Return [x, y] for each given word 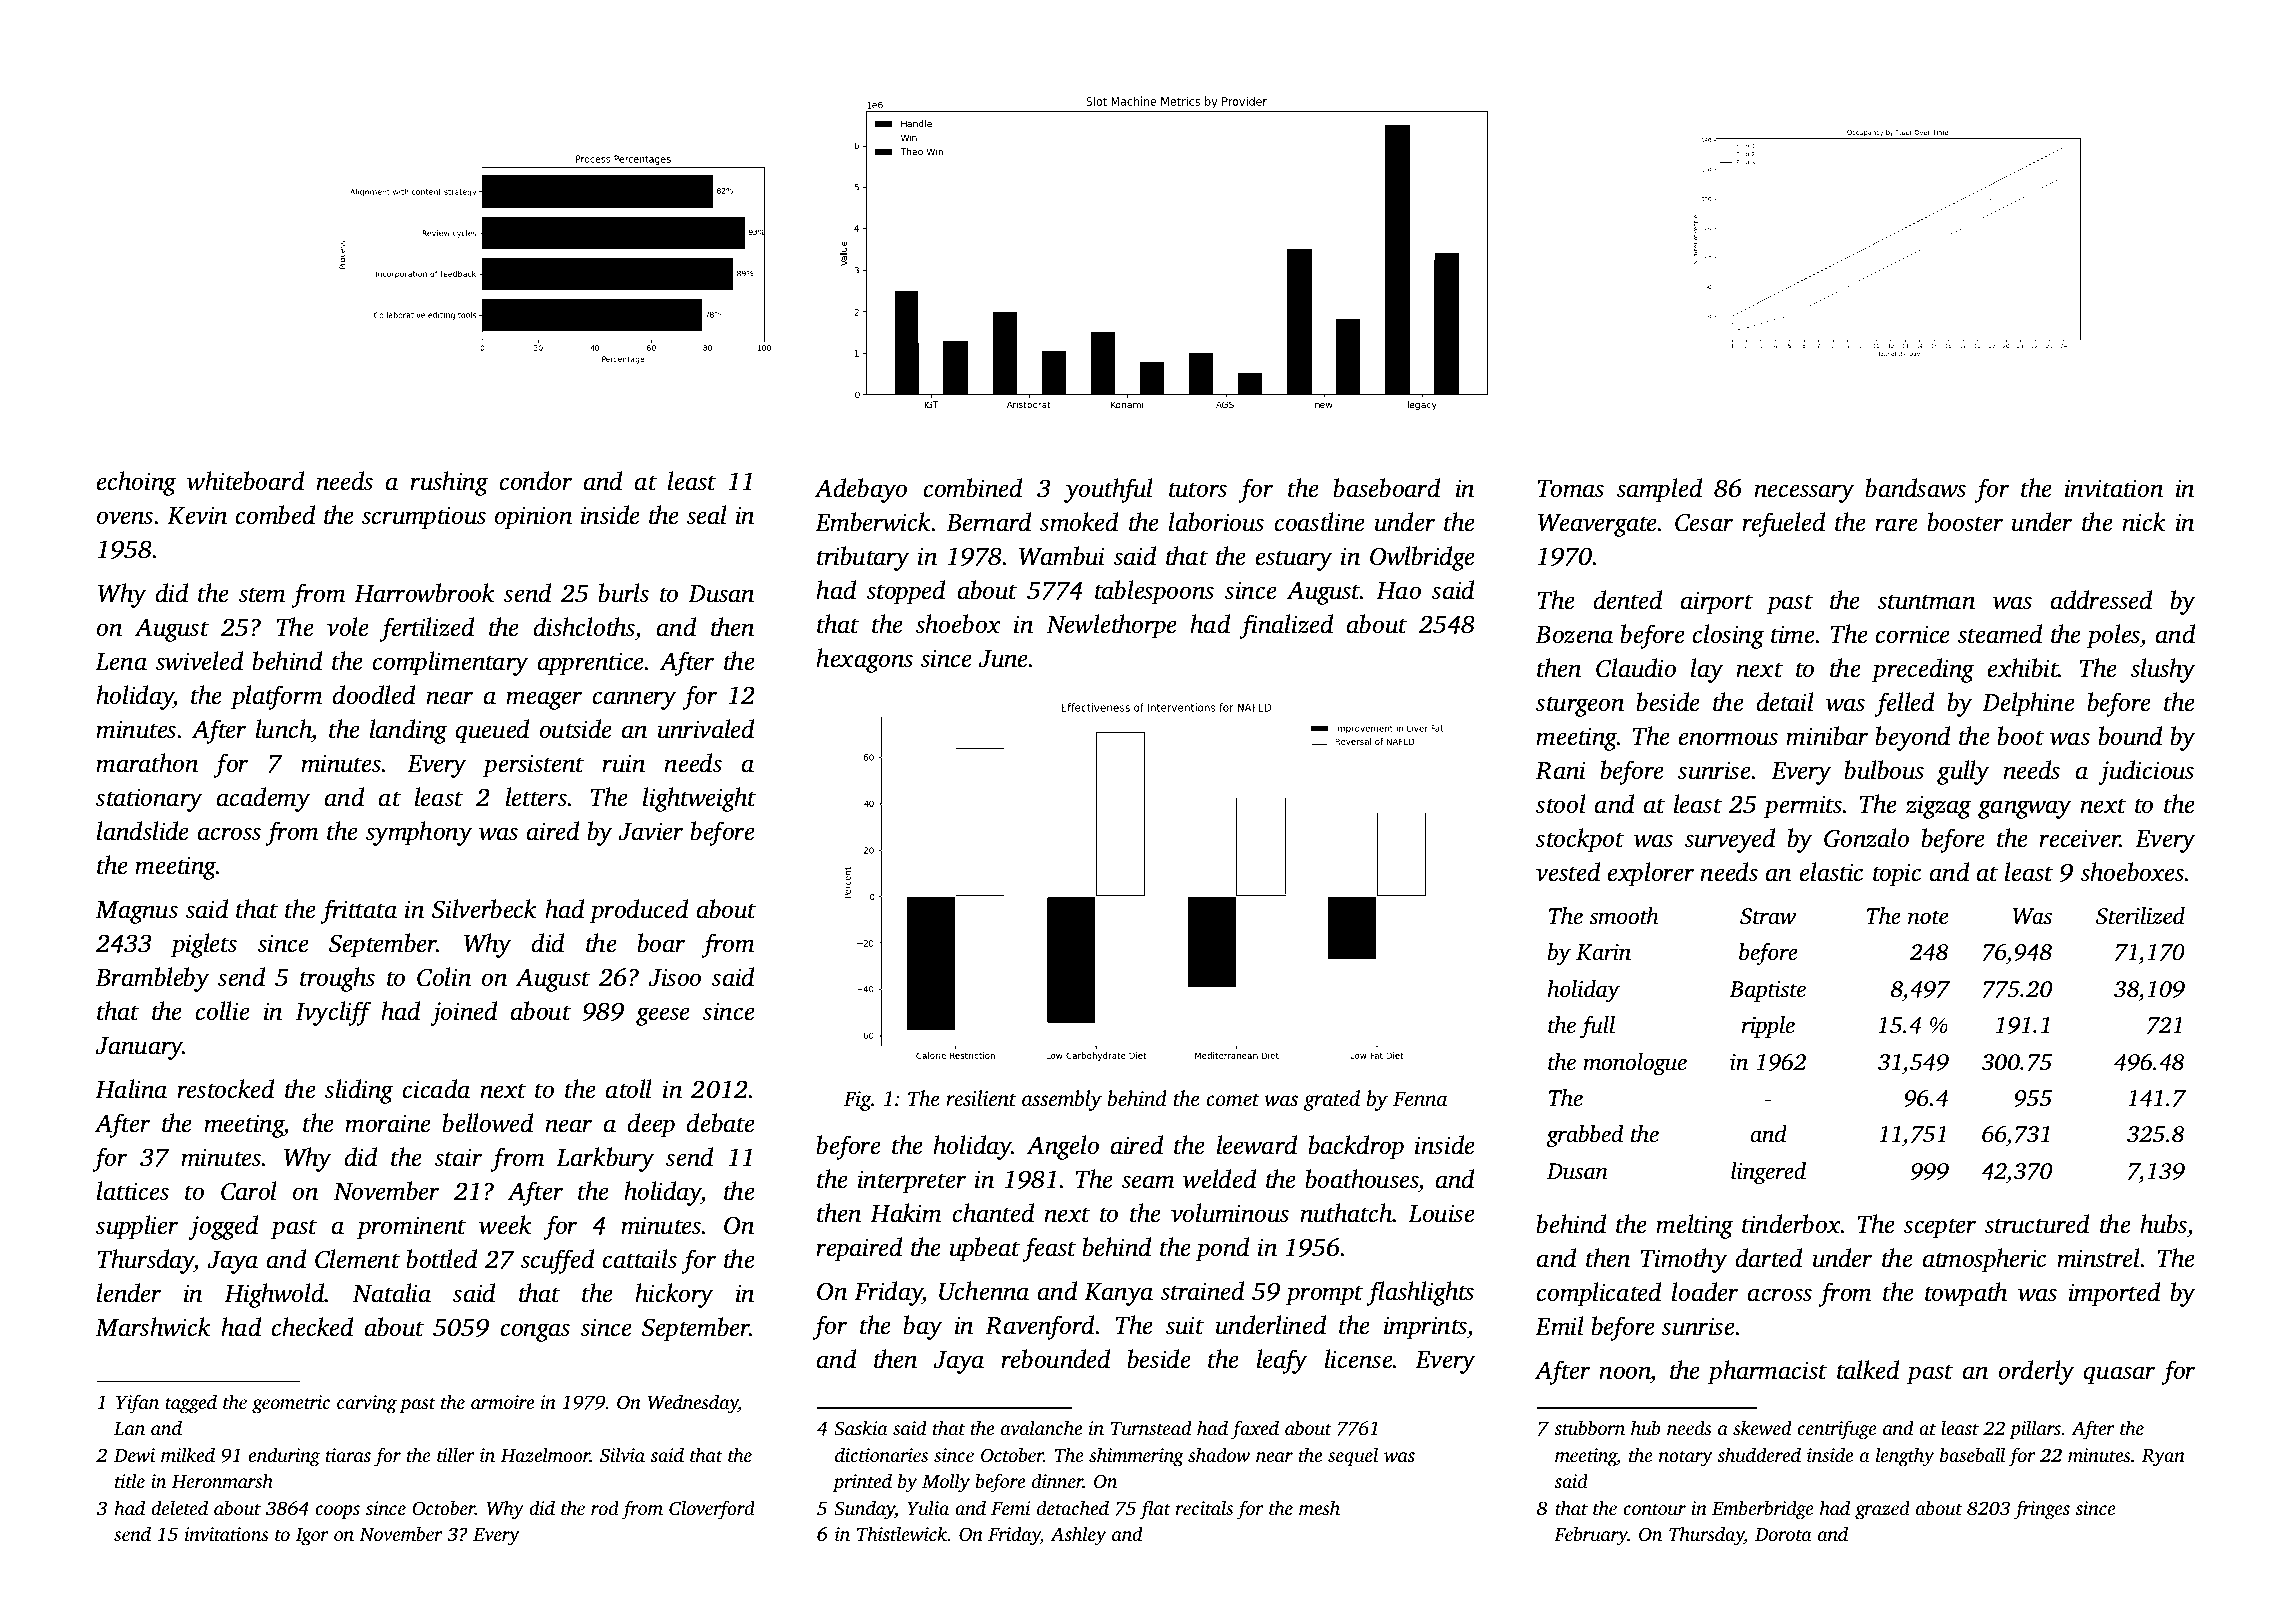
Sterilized [2140, 916]
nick [2144, 522]
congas [535, 1332]
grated [1332, 1100]
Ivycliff [333, 1013]
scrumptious [424, 518]
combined [973, 488]
